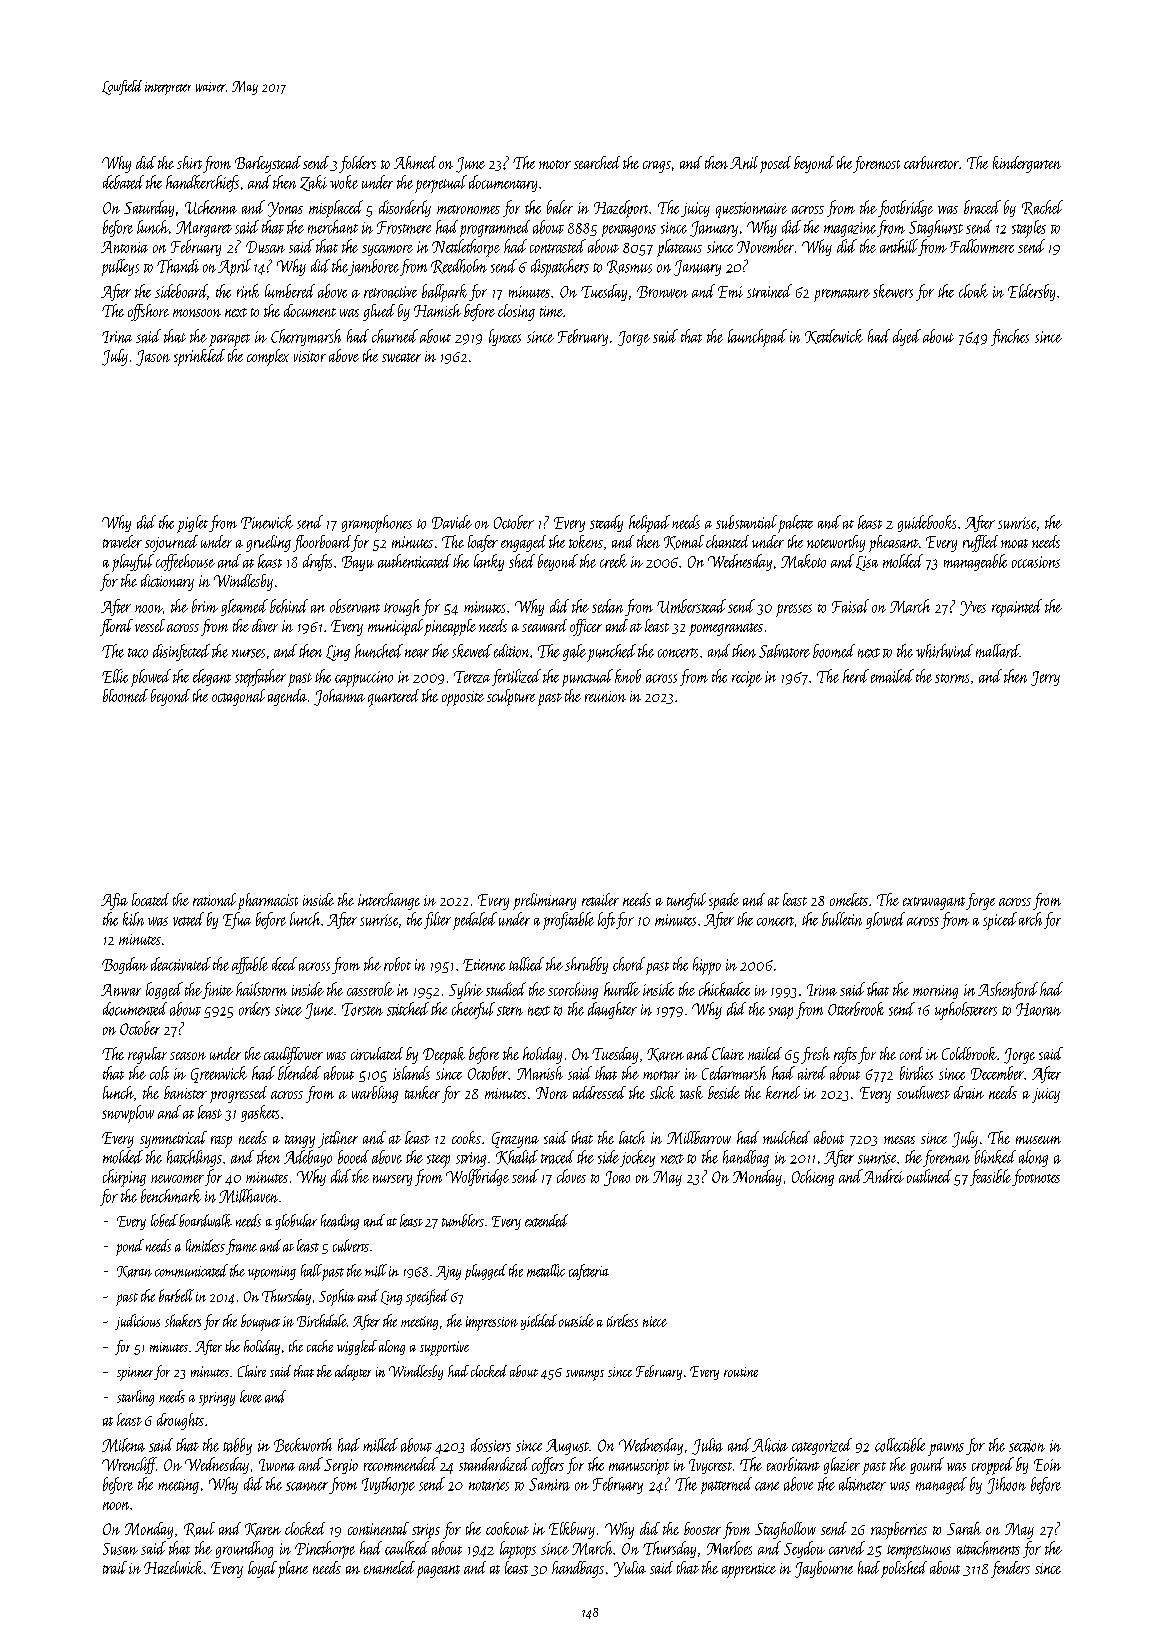 The image size is (1163, 1644). Describe the element at coordinates (164, 1220) in the screenshot. I see `lobed` at that location.
